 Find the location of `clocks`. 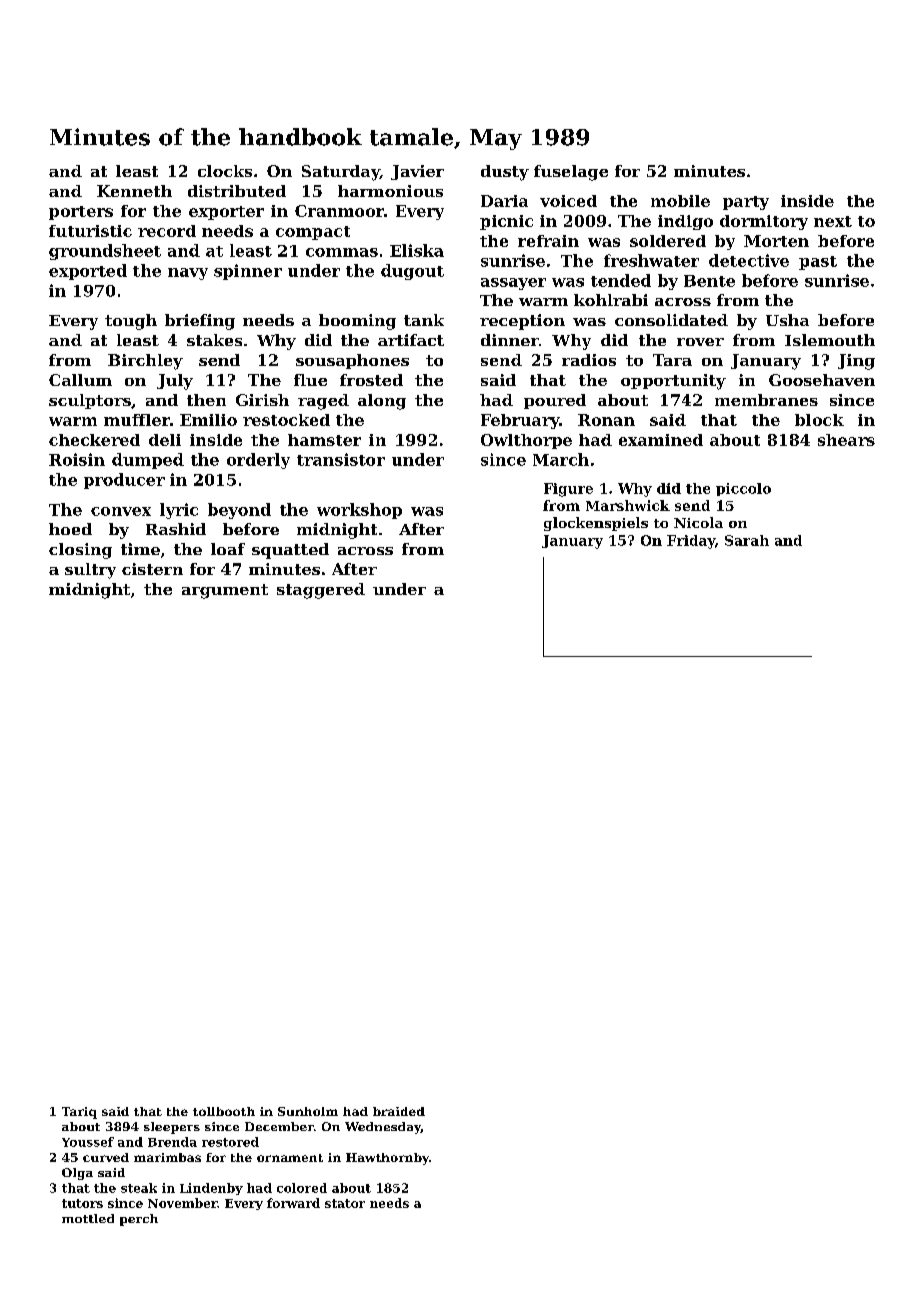

clocks is located at coordinates (225, 171).
